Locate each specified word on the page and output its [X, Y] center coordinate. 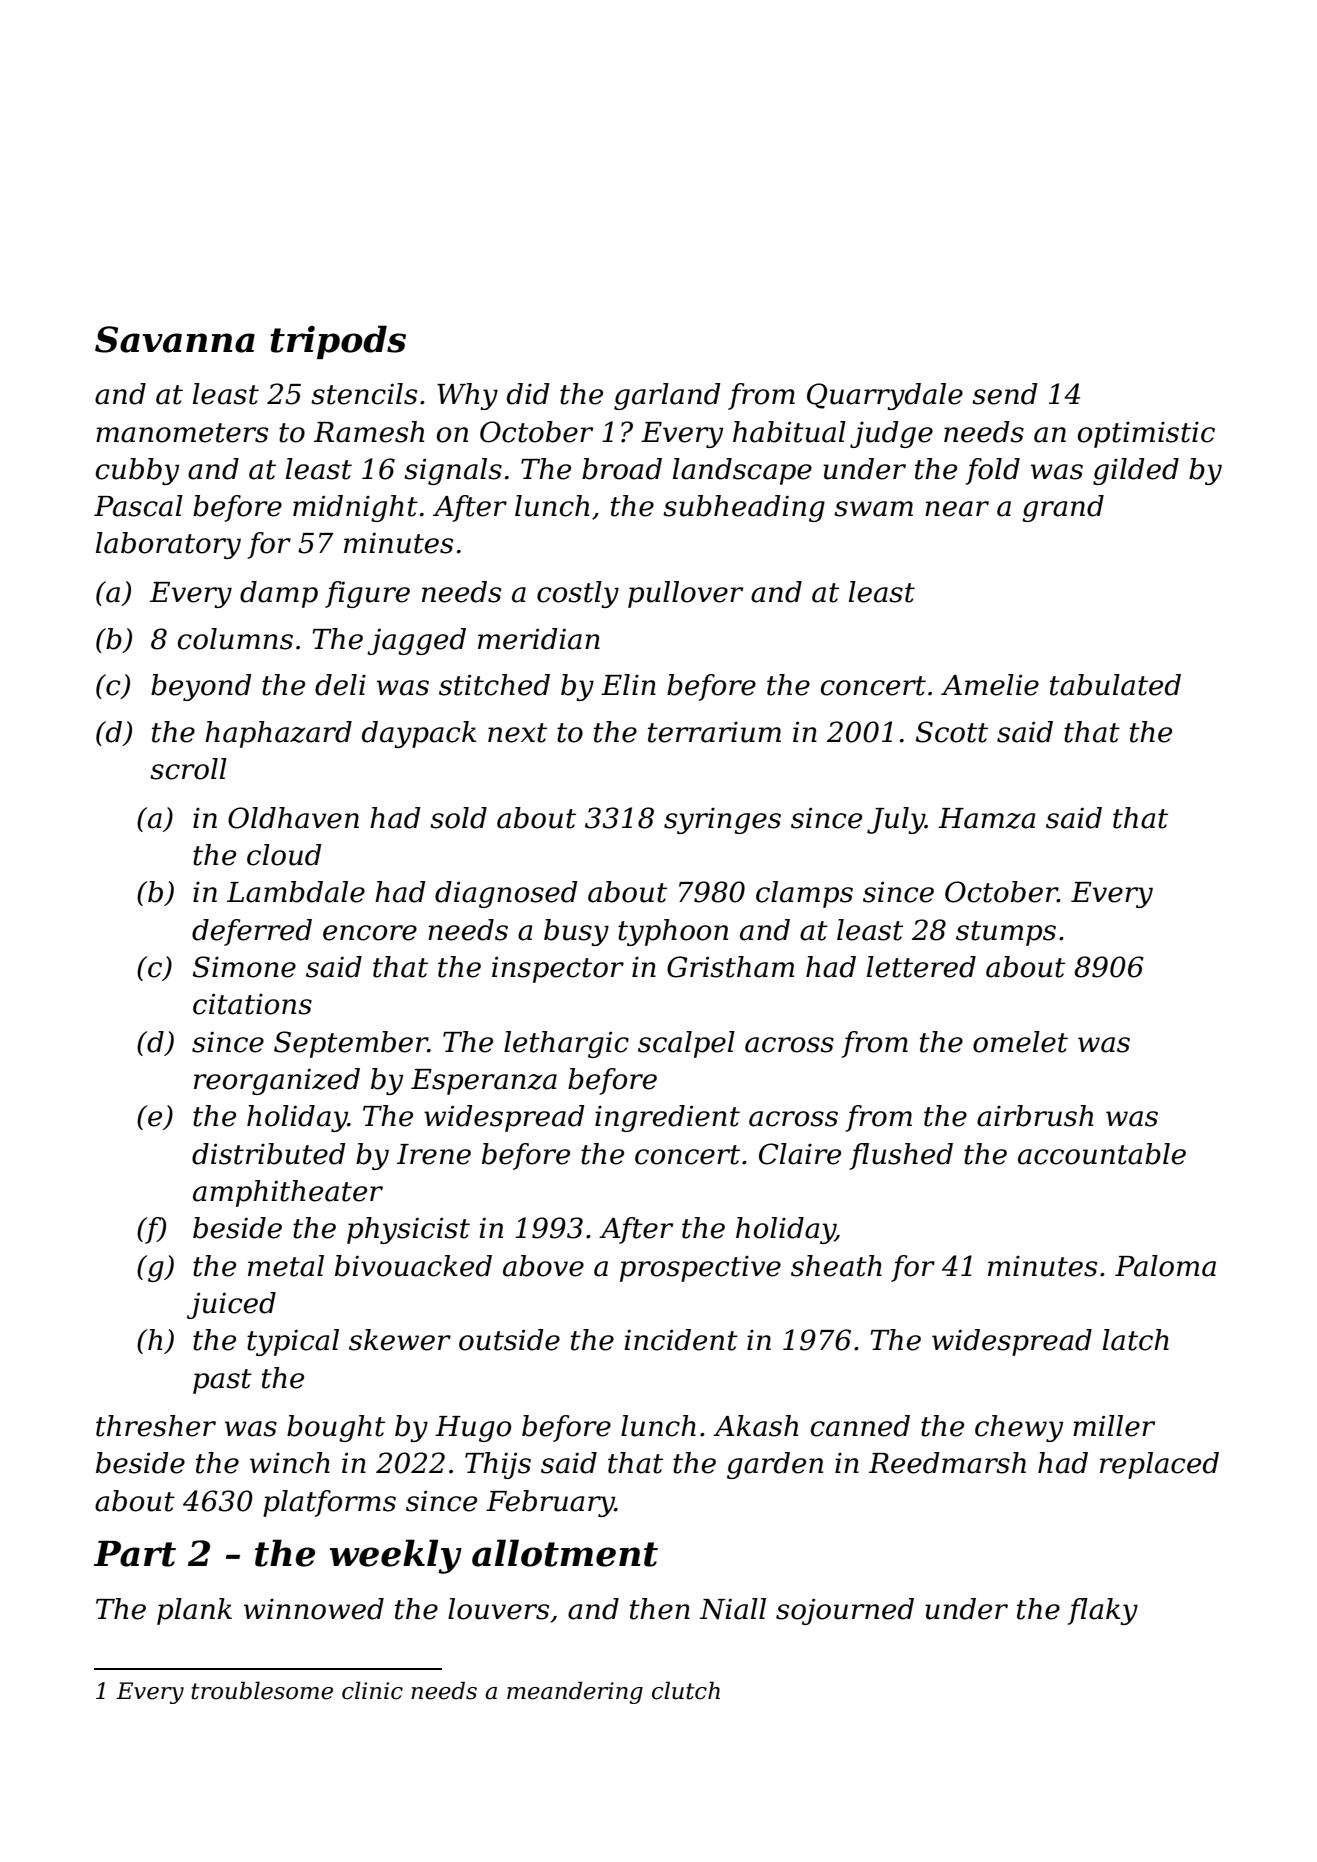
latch [1136, 1340]
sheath [836, 1266]
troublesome [262, 1690]
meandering [575, 1692]
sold [458, 818]
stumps [1006, 933]
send [1005, 394]
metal [286, 1266]
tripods [338, 342]
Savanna [175, 339]
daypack [419, 734]
